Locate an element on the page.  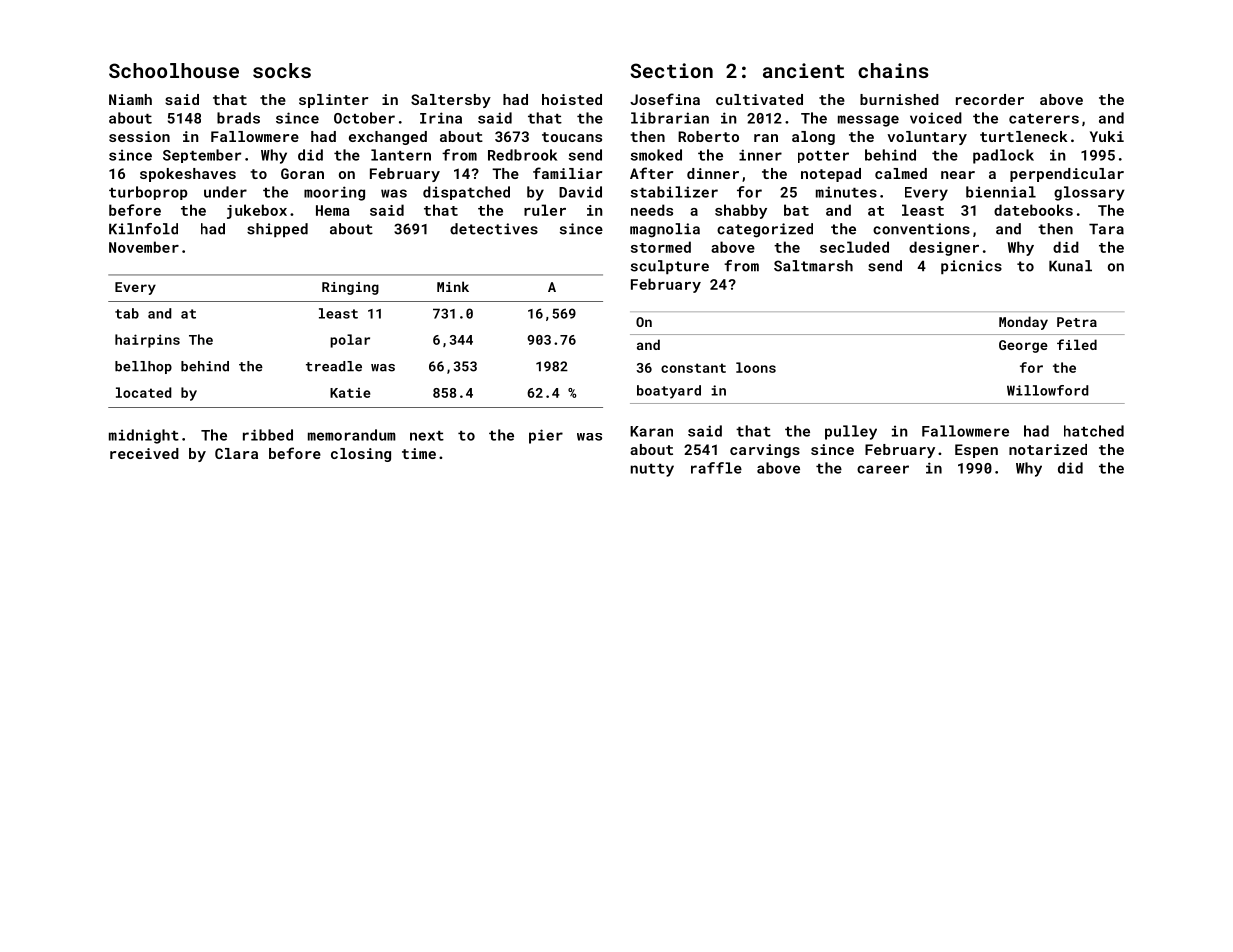
hairpins is located at coordinates (147, 341).
